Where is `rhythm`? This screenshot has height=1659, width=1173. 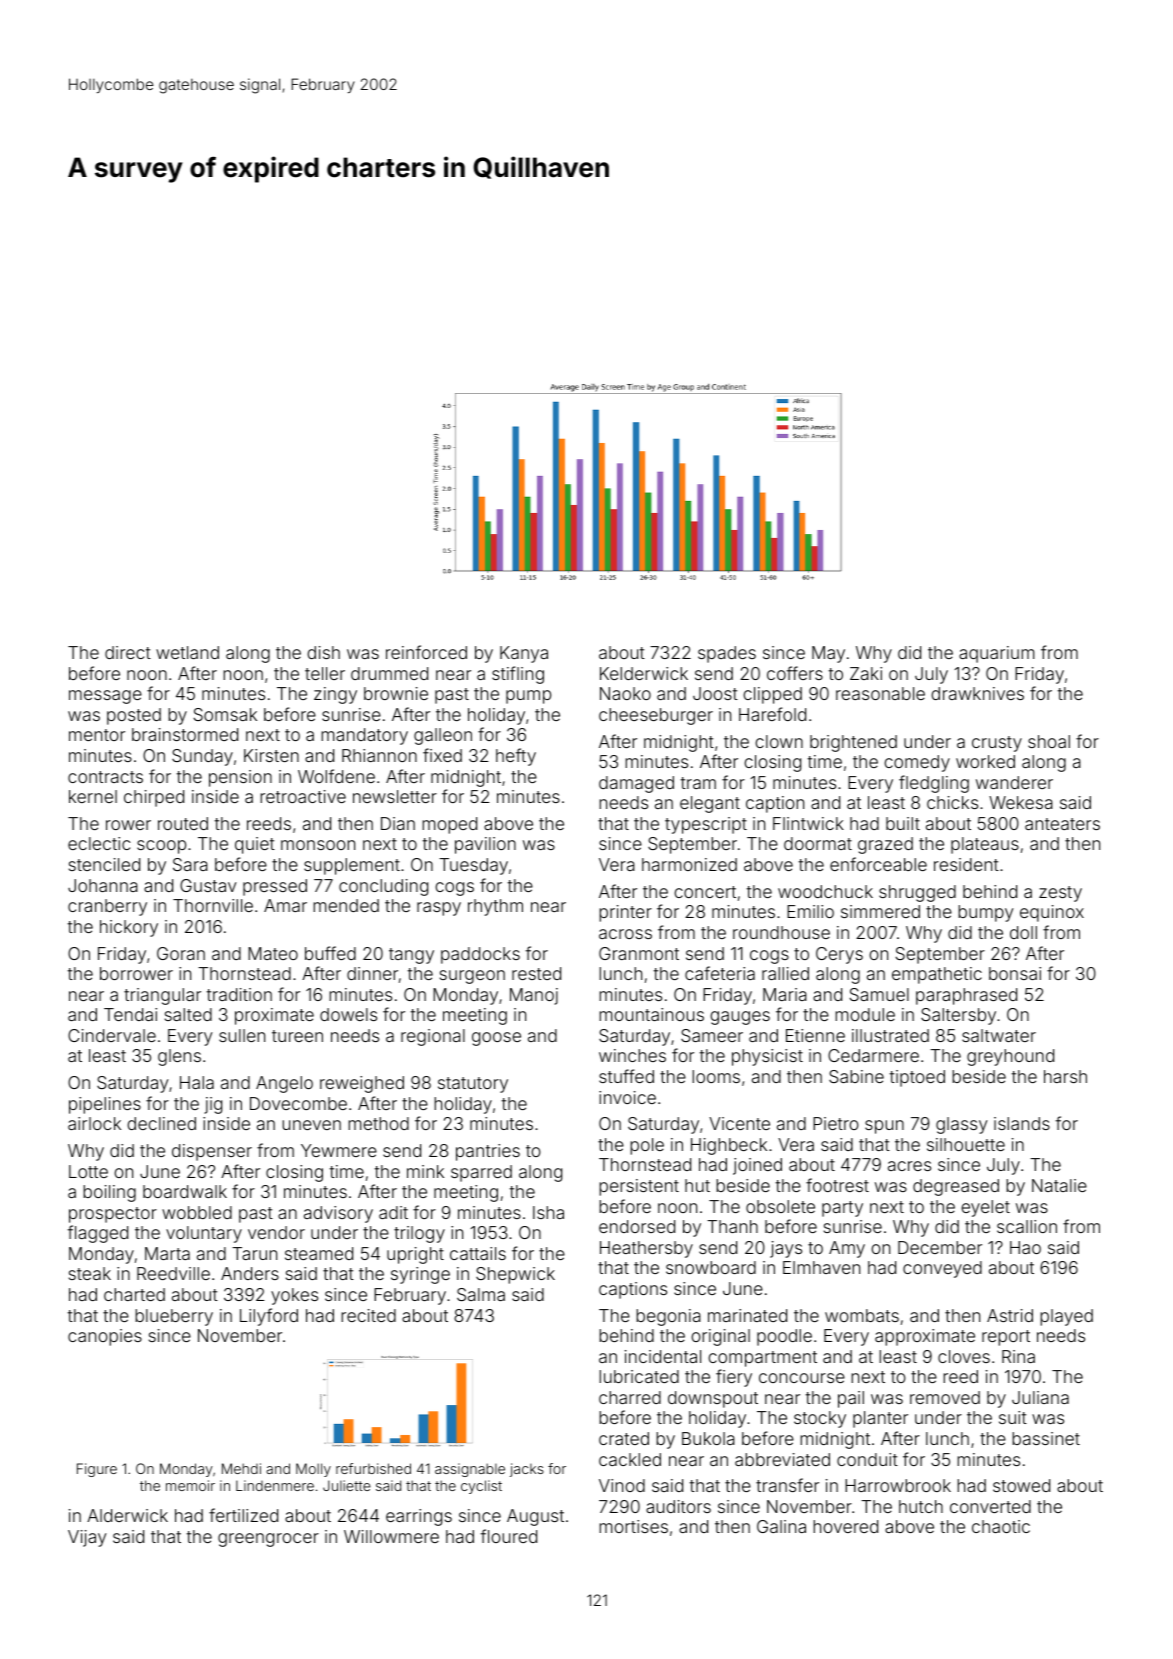
rhythm is located at coordinates (495, 907).
